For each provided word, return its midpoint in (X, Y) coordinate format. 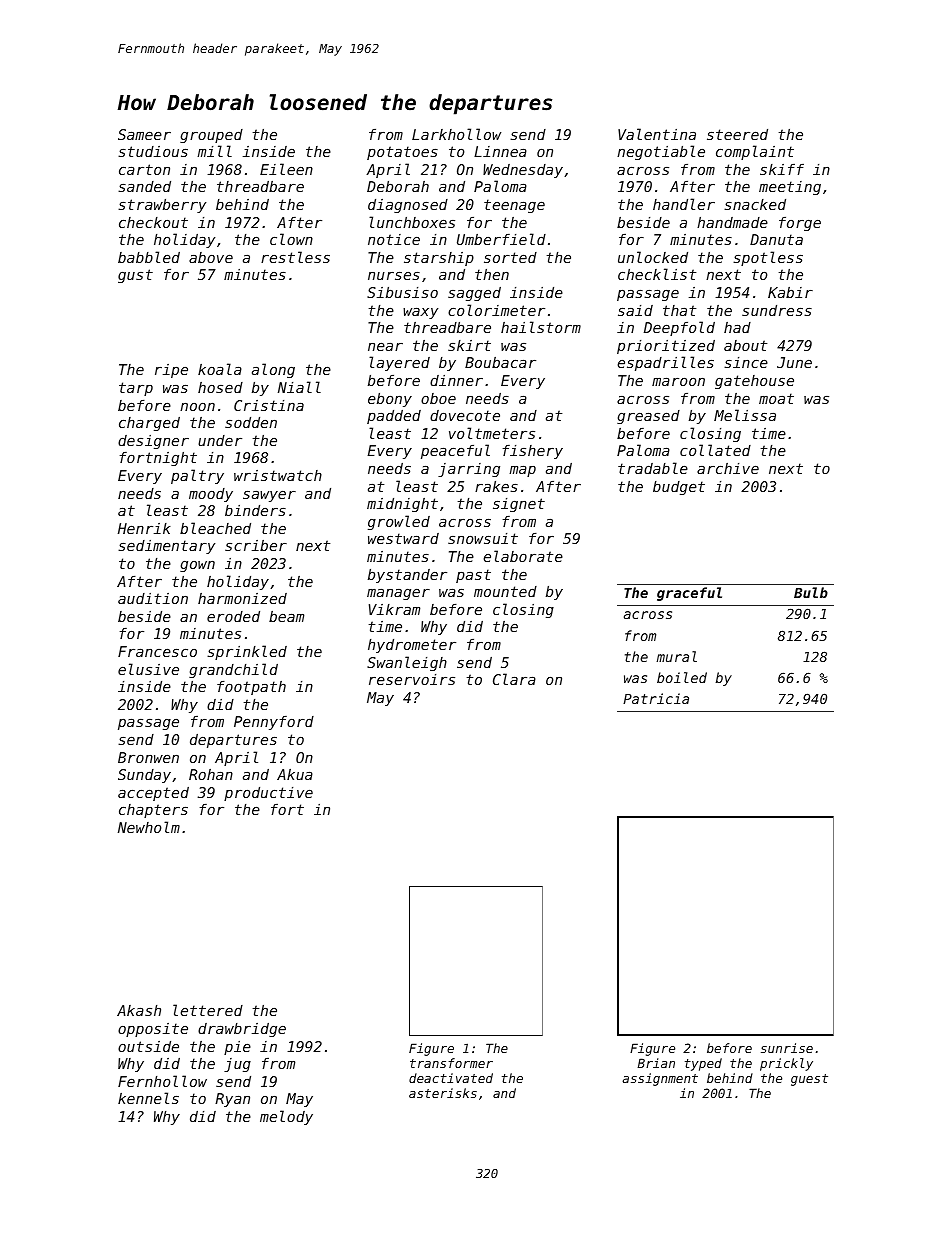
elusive (148, 669)
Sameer (144, 134)
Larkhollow (456, 134)
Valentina (657, 134)
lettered (208, 1010)
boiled (682, 677)
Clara (514, 679)
